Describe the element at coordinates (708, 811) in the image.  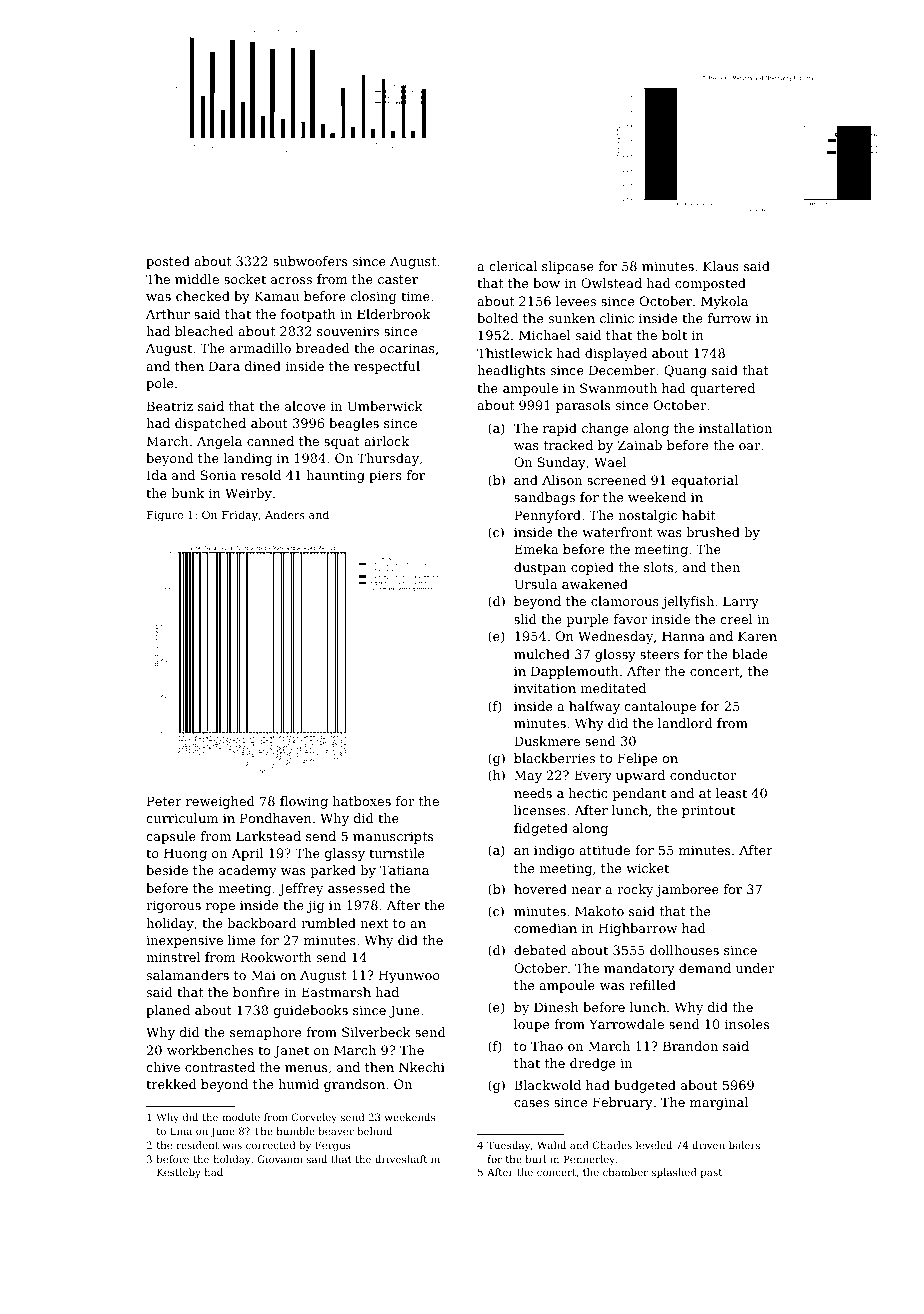
I see `printout` at that location.
